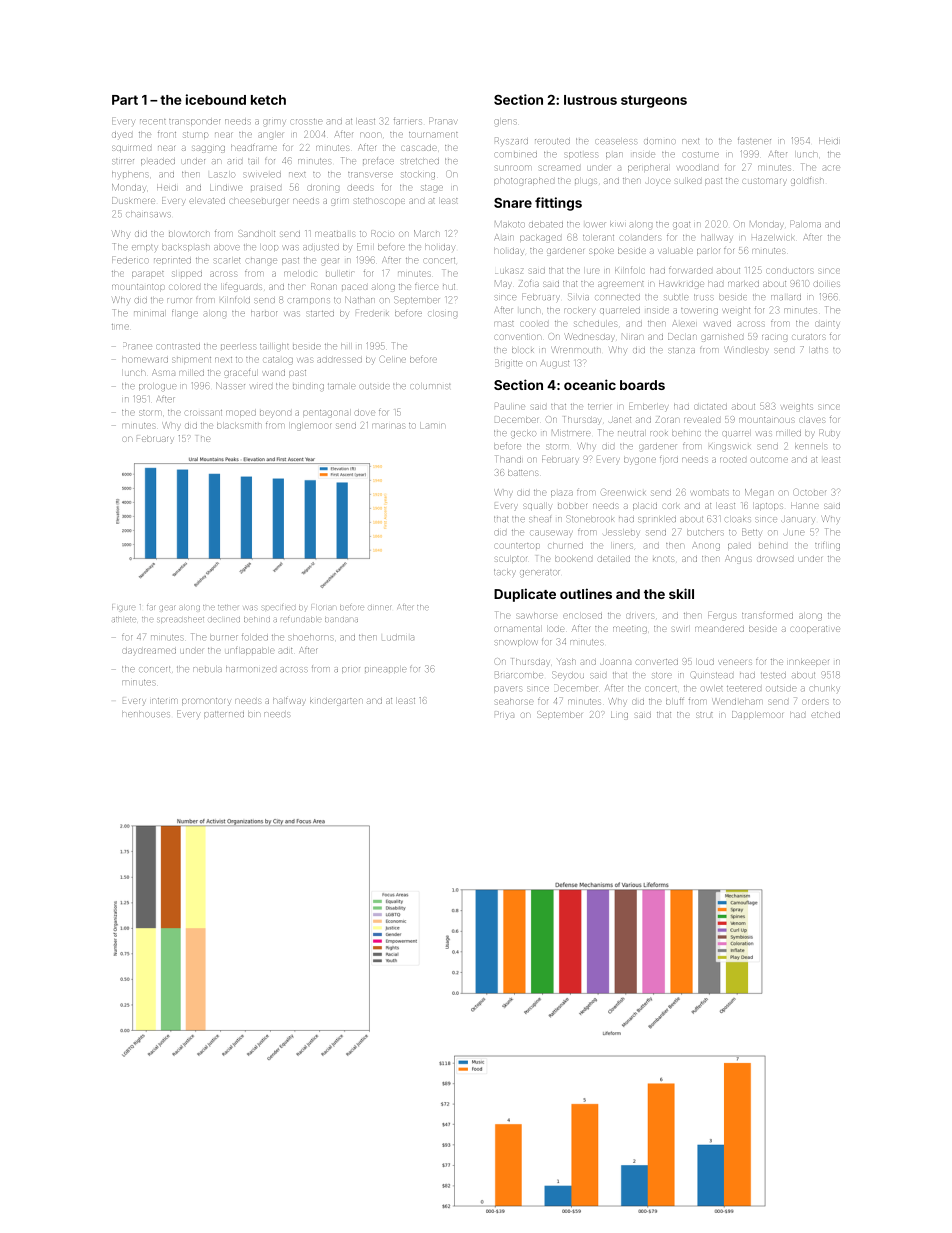 Image resolution: width=952 pixels, height=1233 pixels. I want to click on lustrous, so click(590, 100).
